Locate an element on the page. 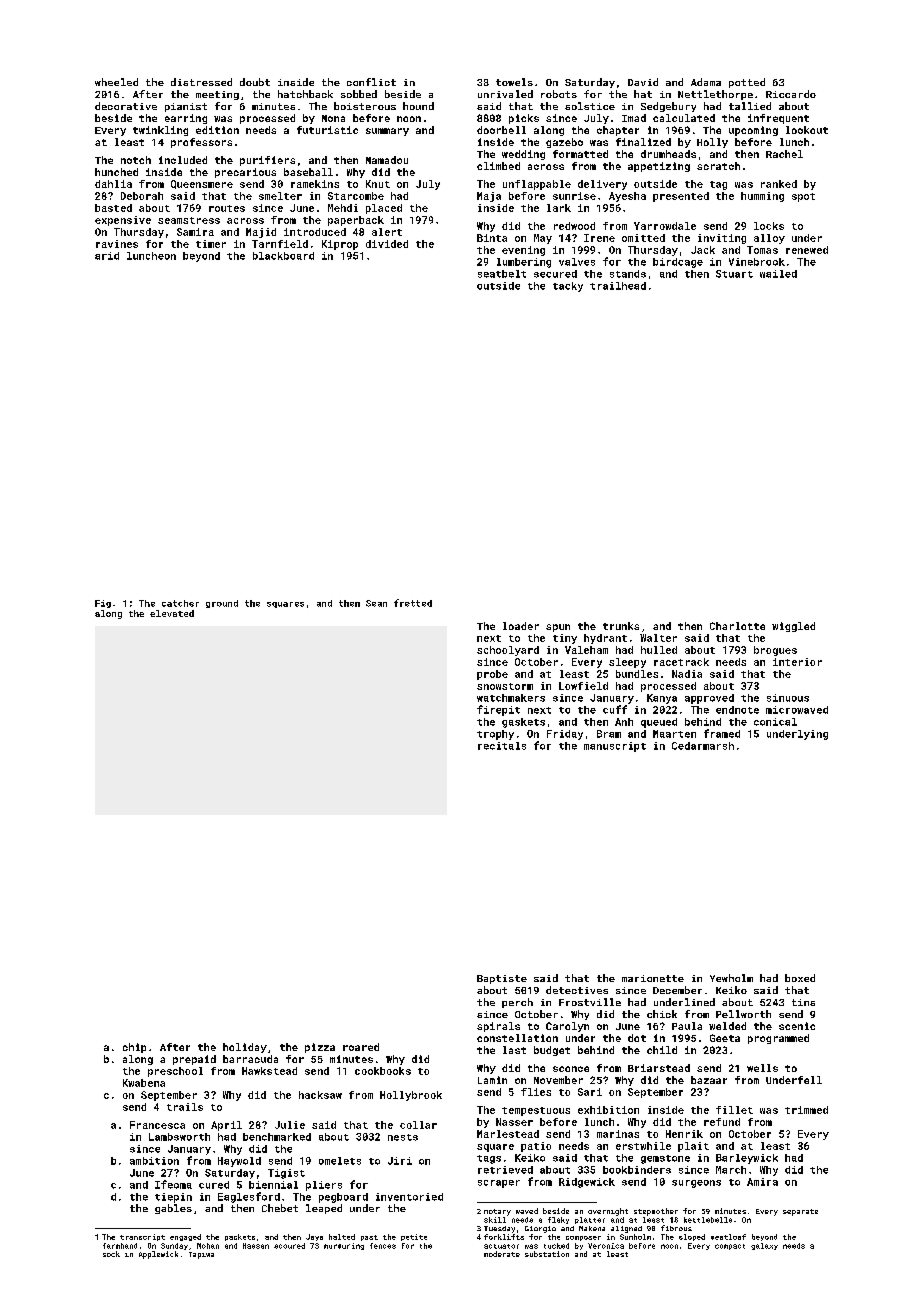 The height and width of the page is (1308, 924). blackboard is located at coordinates (283, 256).
